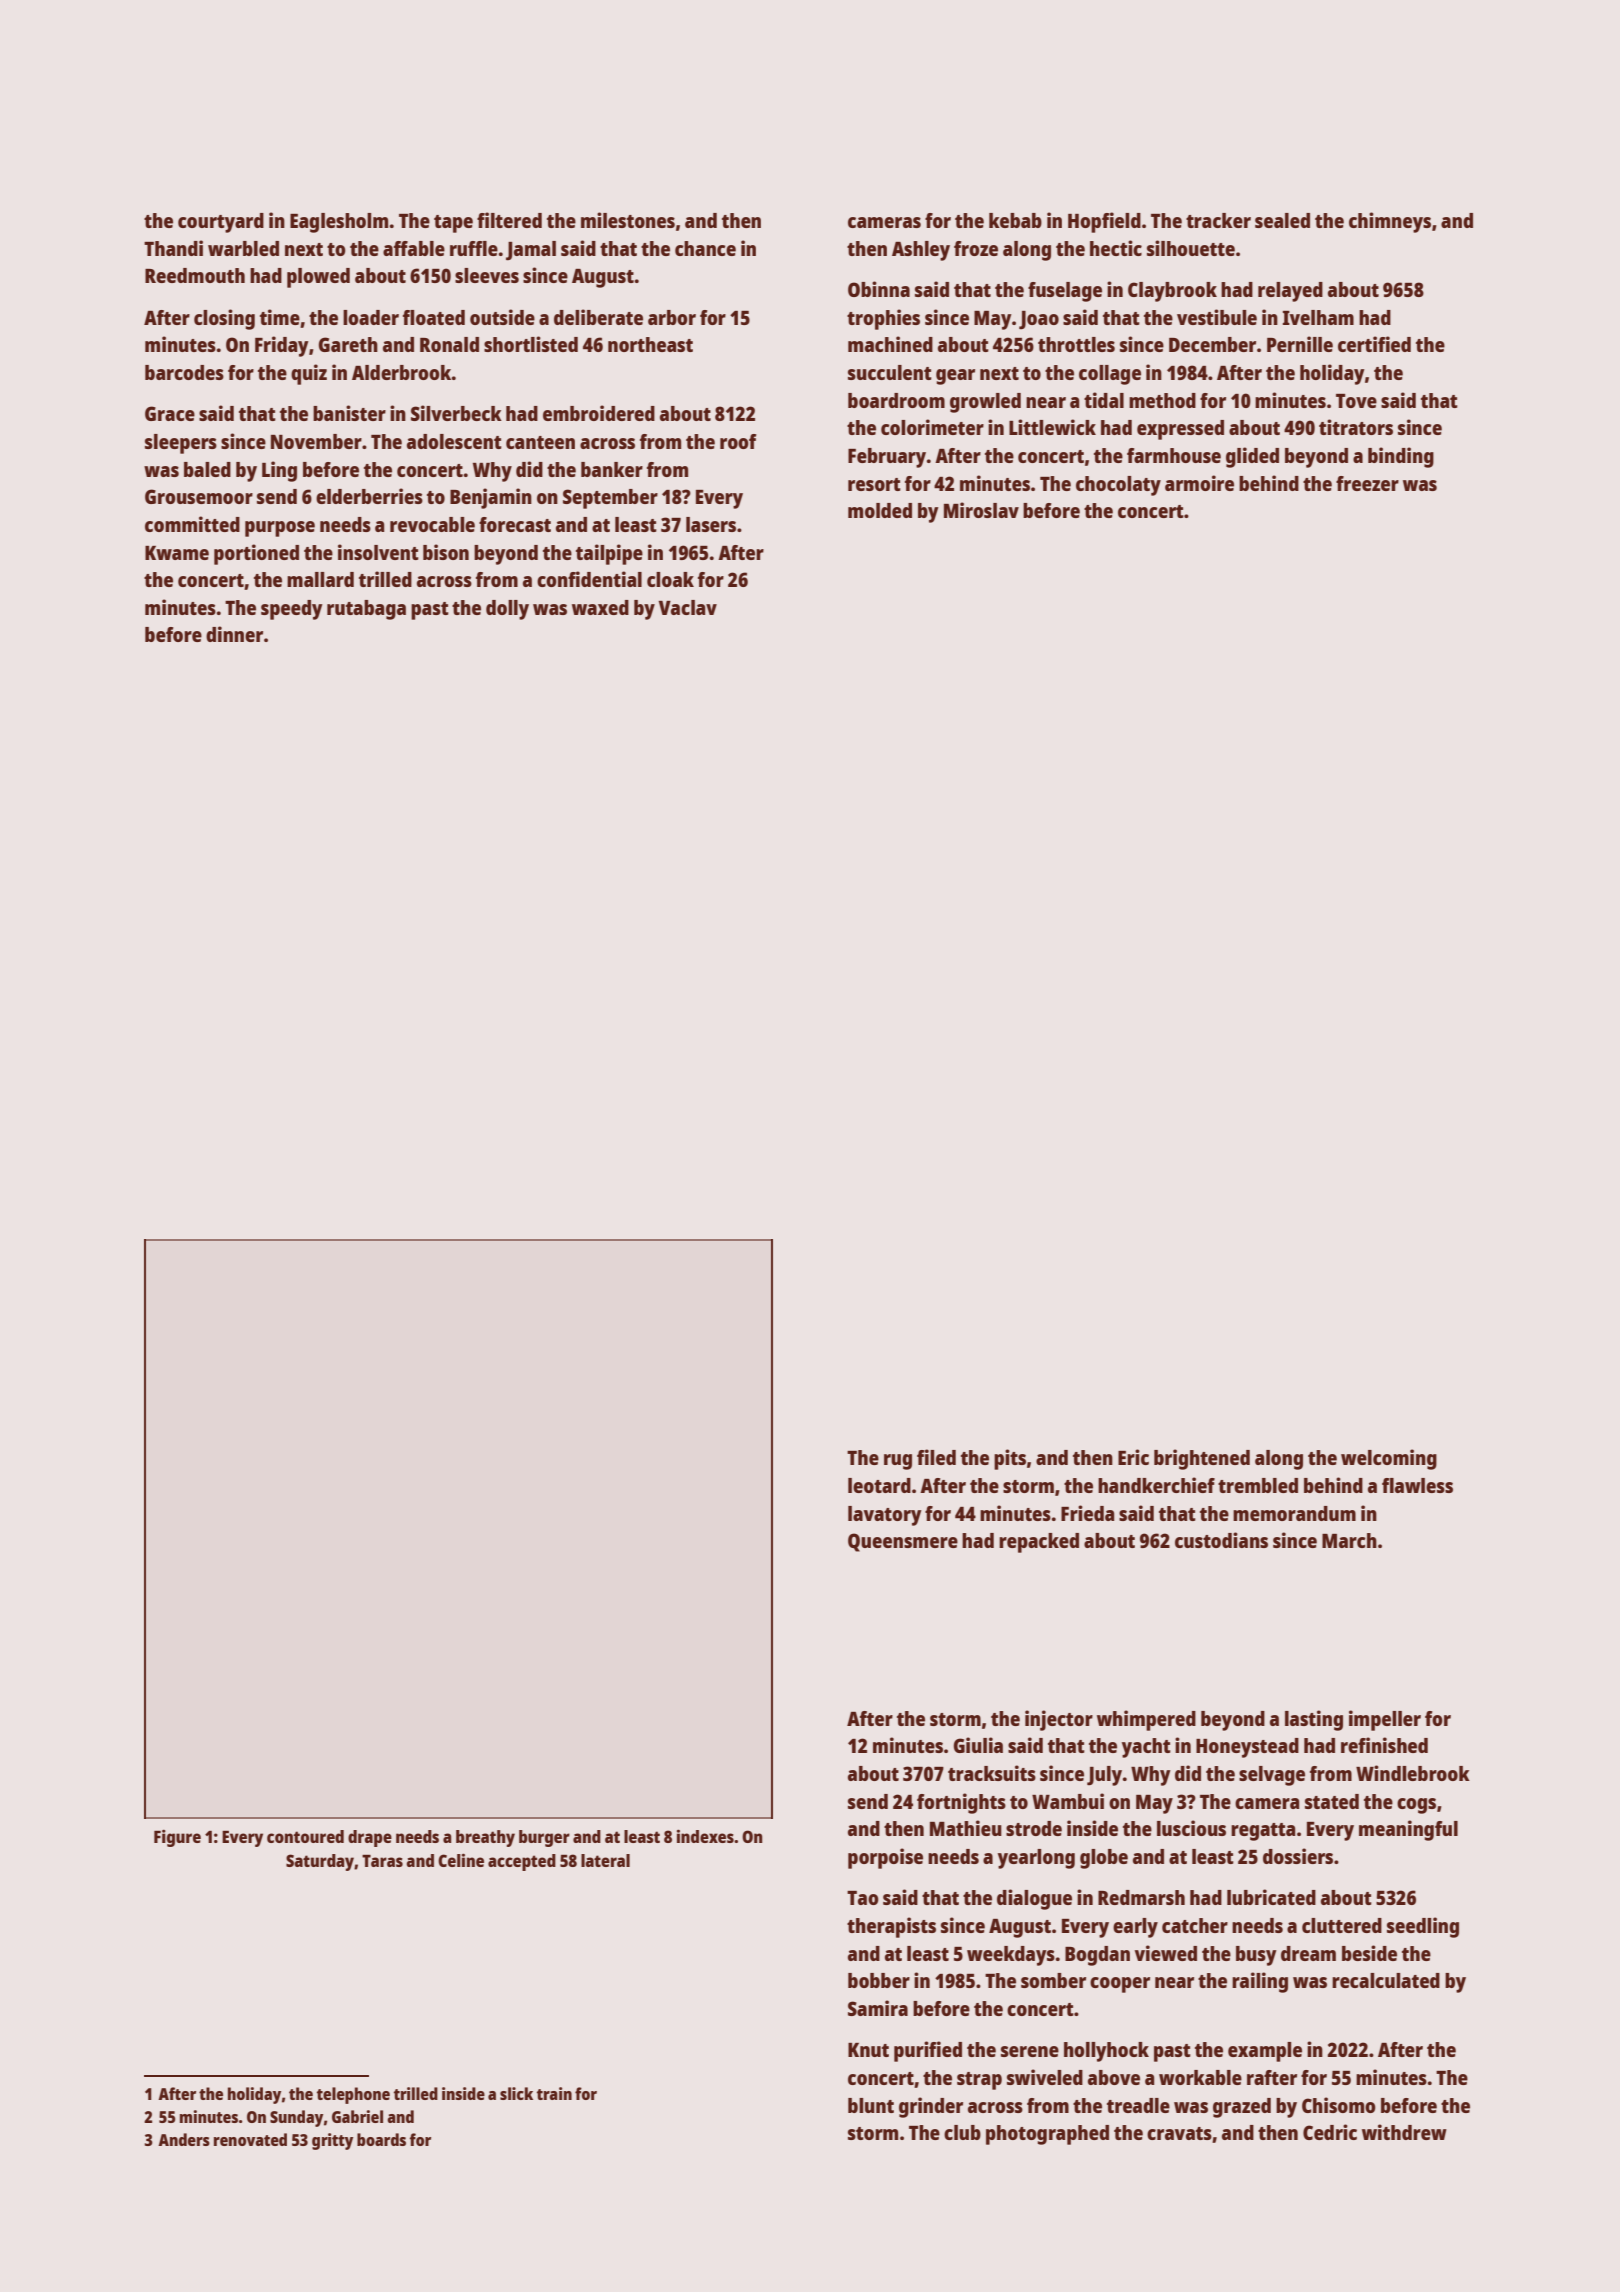  What do you see at coordinates (1202, 1459) in the screenshot?
I see `brightened` at bounding box center [1202, 1459].
